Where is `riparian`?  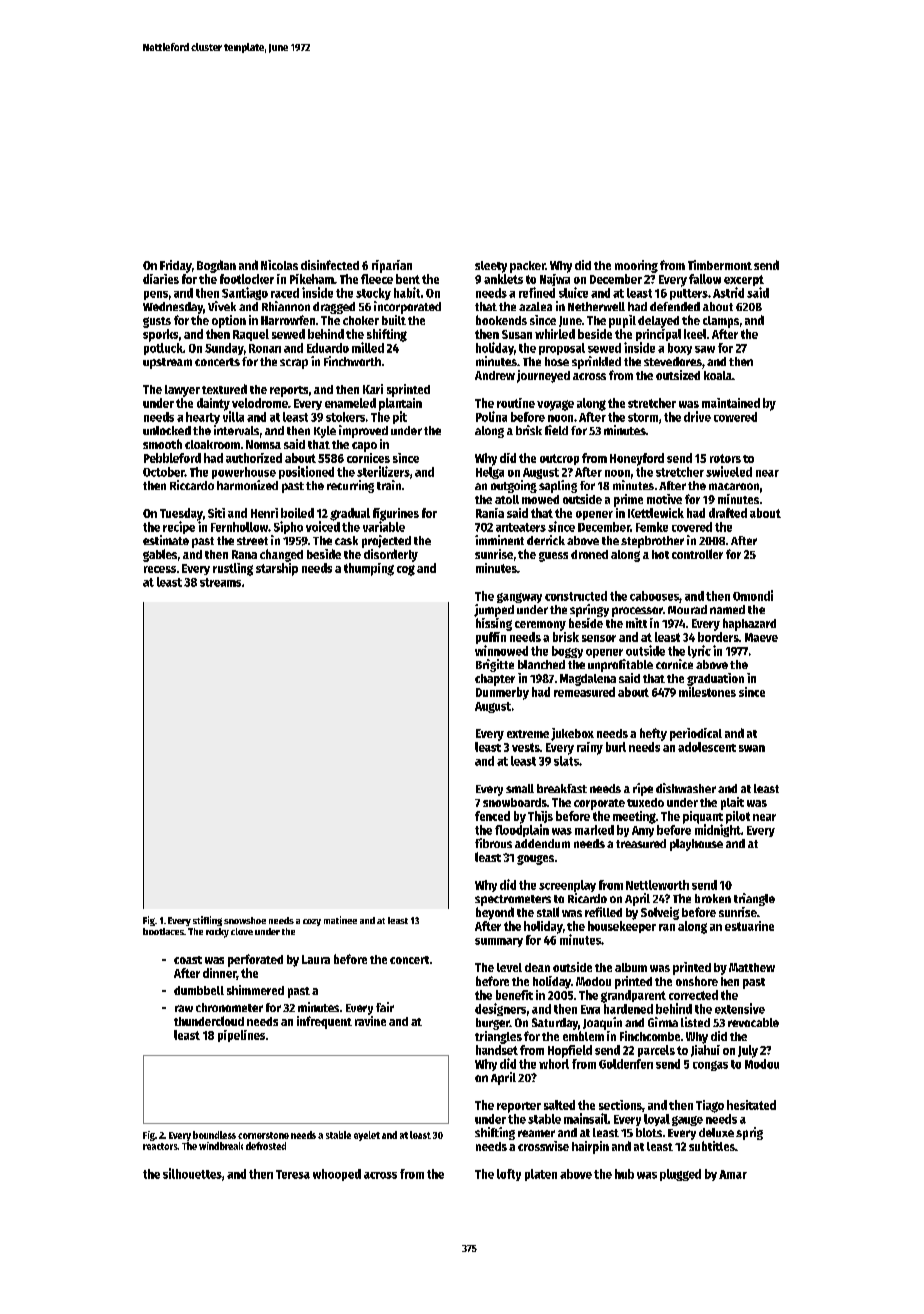
riparian is located at coordinates (392, 266).
